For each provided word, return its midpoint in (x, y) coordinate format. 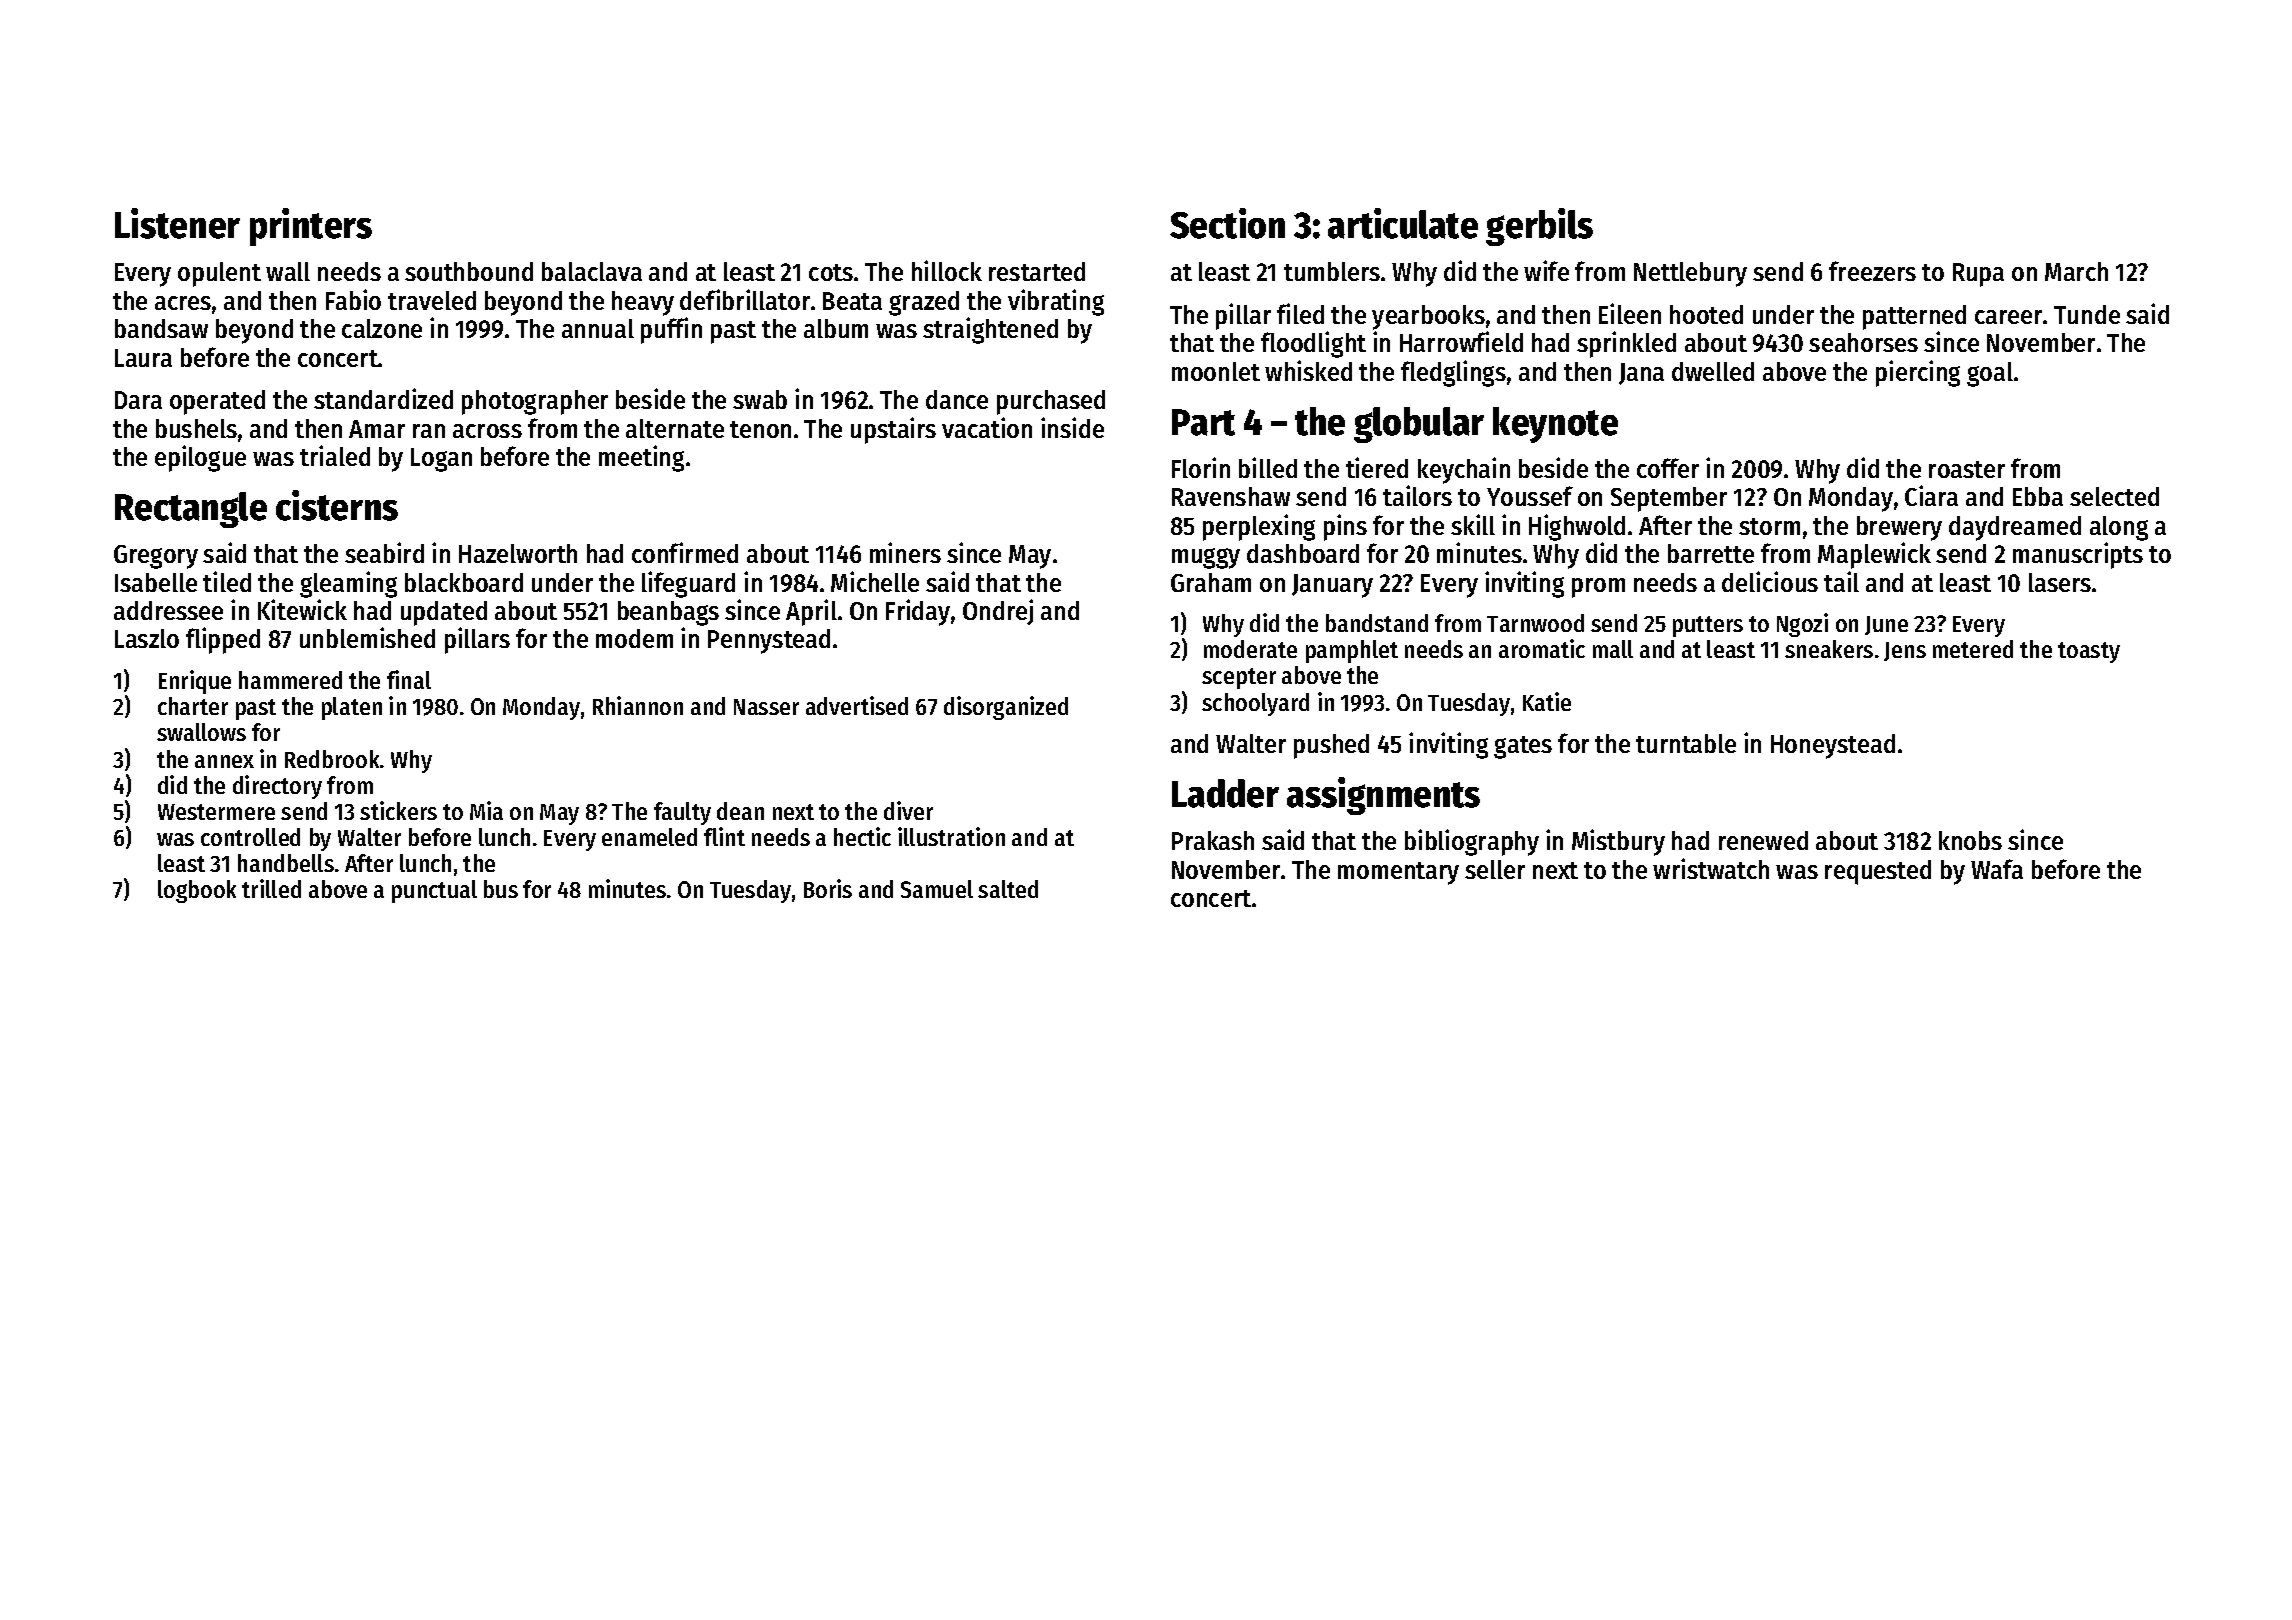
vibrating (1056, 302)
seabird (384, 552)
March (2076, 271)
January (1332, 586)
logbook (197, 891)
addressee (168, 610)
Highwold (1577, 527)
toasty (2089, 652)
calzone (382, 328)
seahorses (1863, 342)
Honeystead (1833, 746)
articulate (1403, 223)
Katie (1547, 701)
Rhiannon (638, 705)
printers (311, 227)
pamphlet (1352, 651)
